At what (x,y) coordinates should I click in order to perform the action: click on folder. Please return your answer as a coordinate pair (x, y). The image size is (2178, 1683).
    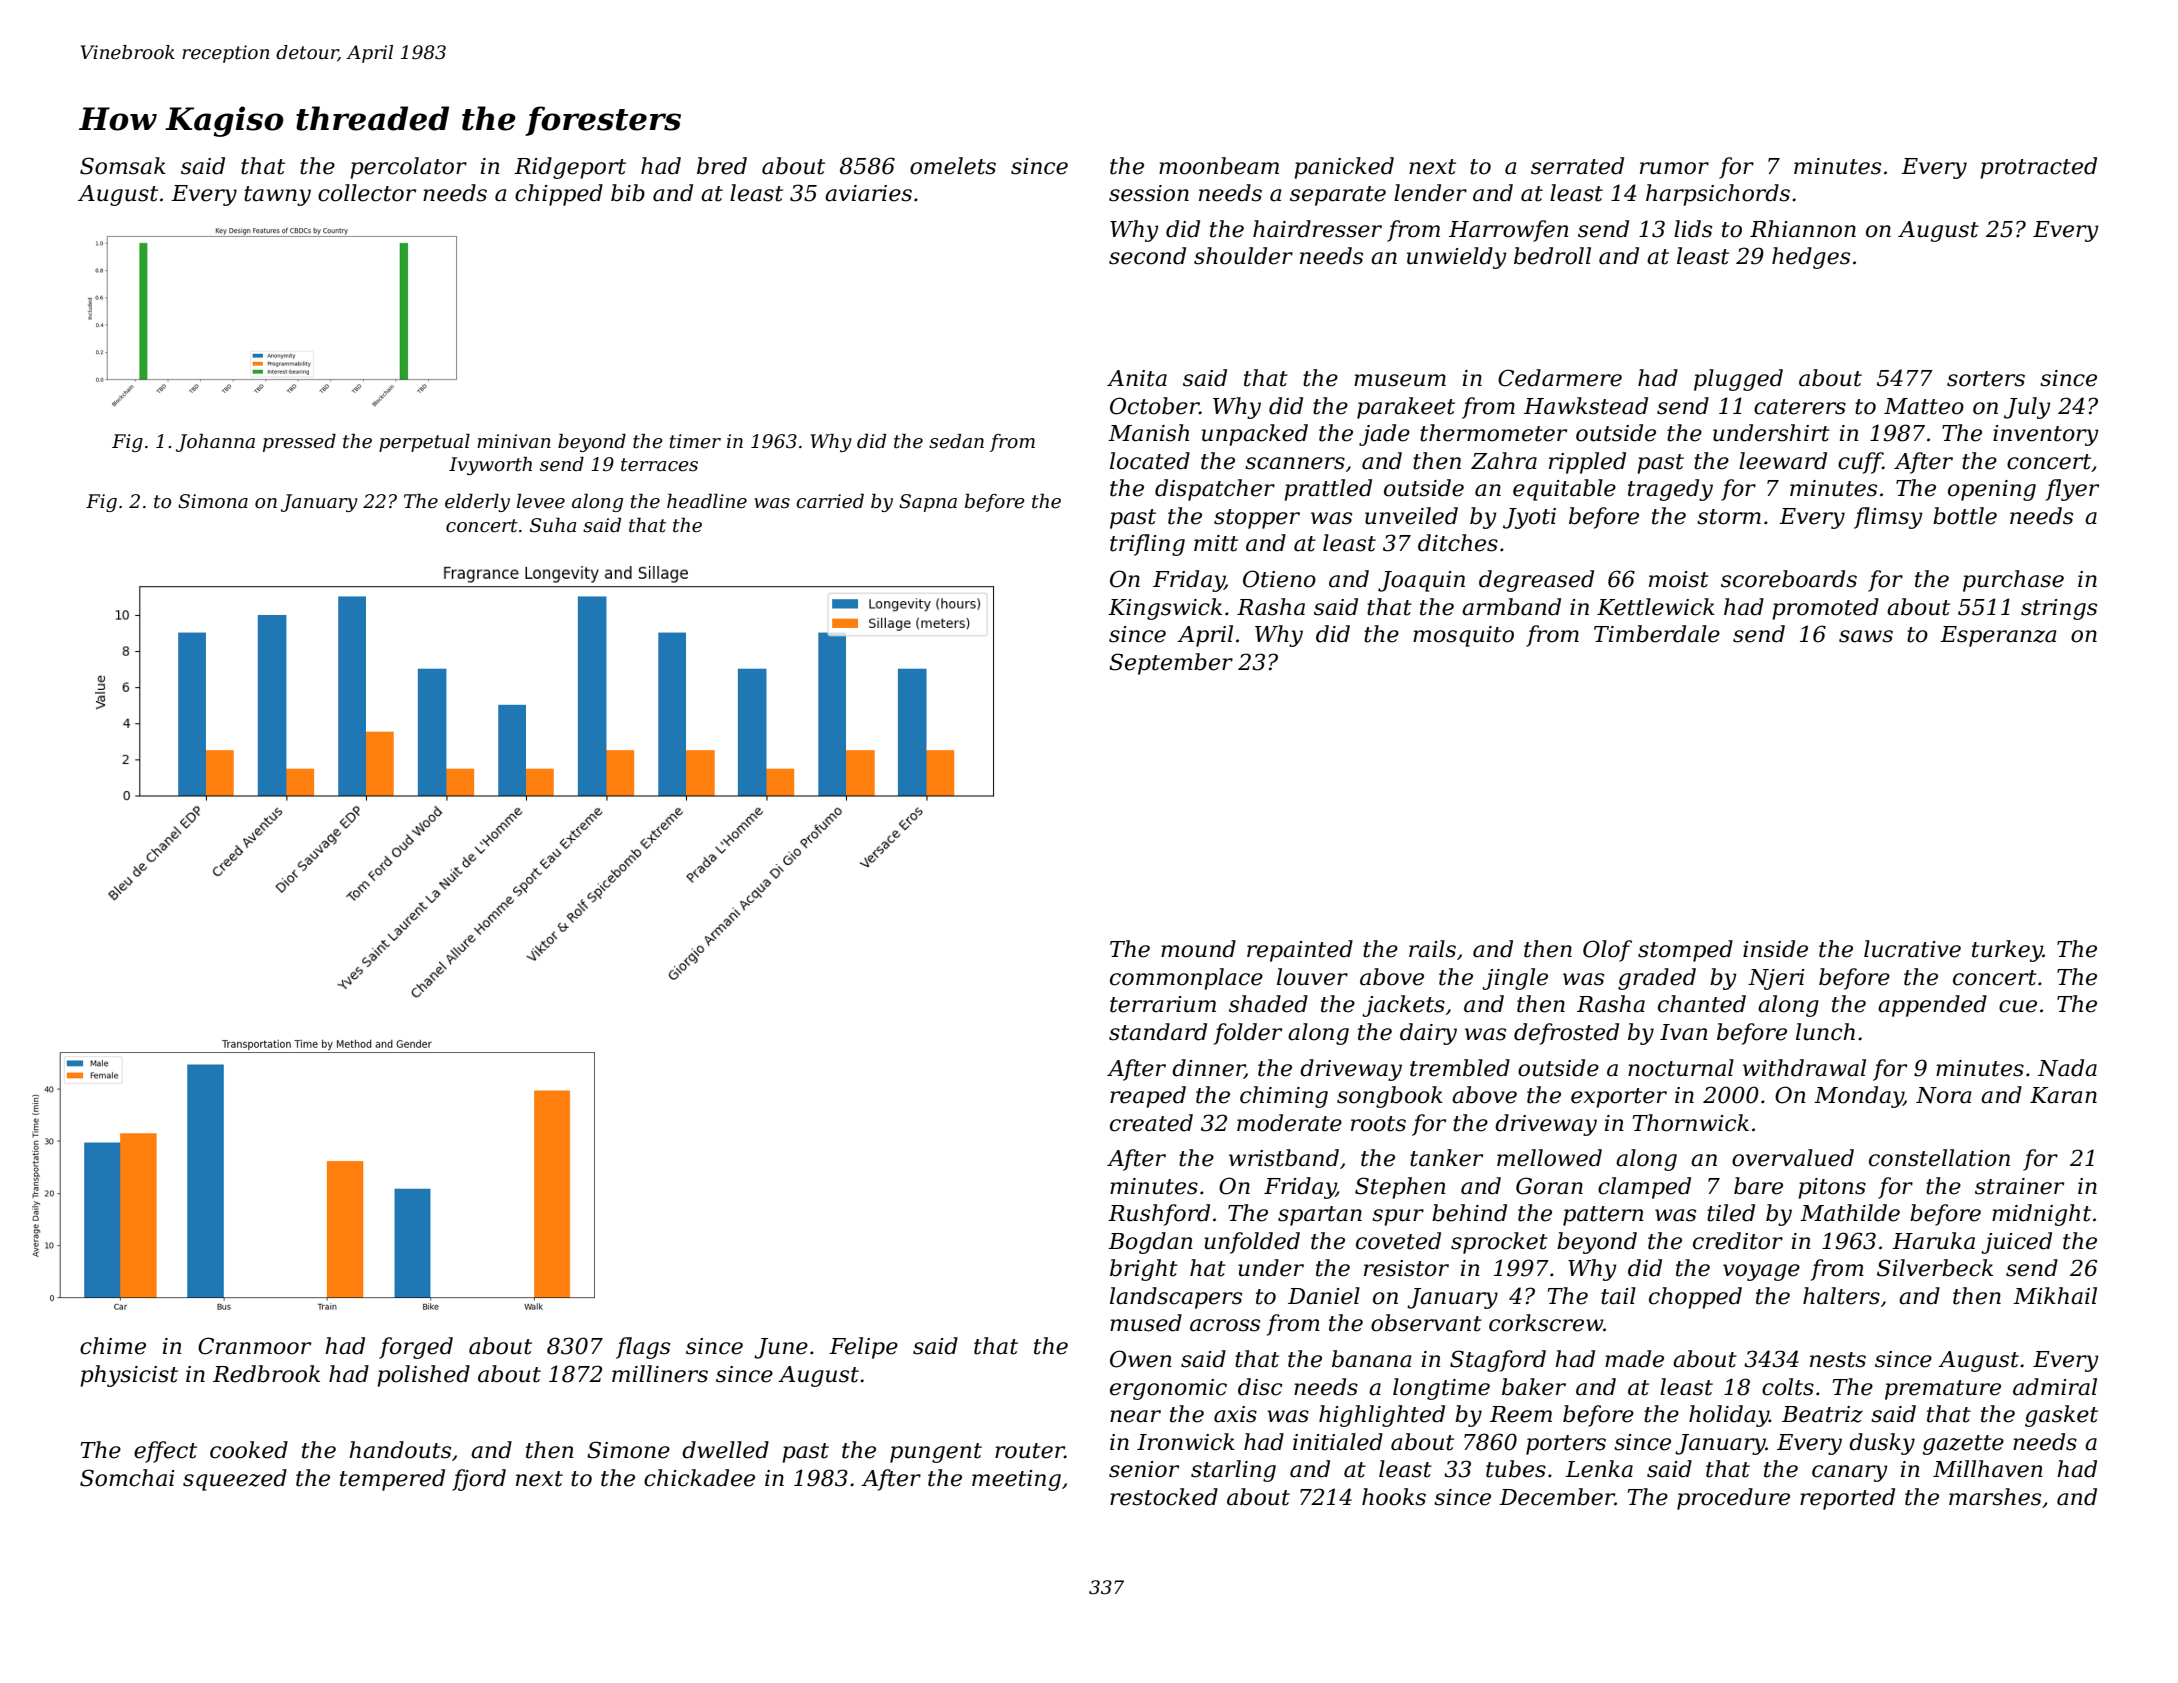
    Looking at the image, I should click on (1248, 1034).
